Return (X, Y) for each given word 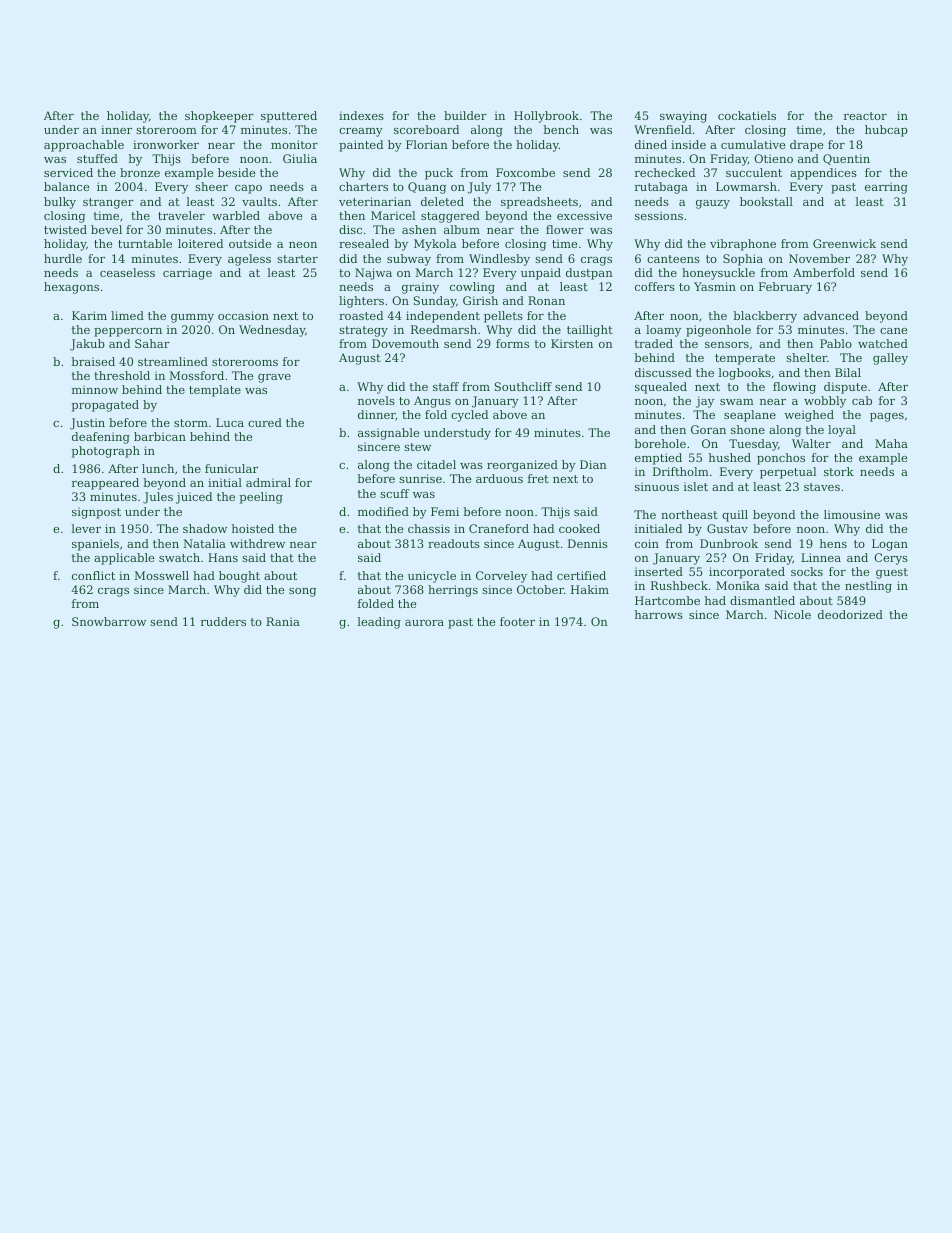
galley (890, 359)
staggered (450, 217)
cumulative (753, 144)
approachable (84, 146)
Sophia (743, 260)
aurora (424, 623)
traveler (181, 215)
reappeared (105, 484)
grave (274, 378)
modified (383, 511)
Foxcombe (525, 172)
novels (376, 400)
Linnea (821, 557)
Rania (283, 621)
